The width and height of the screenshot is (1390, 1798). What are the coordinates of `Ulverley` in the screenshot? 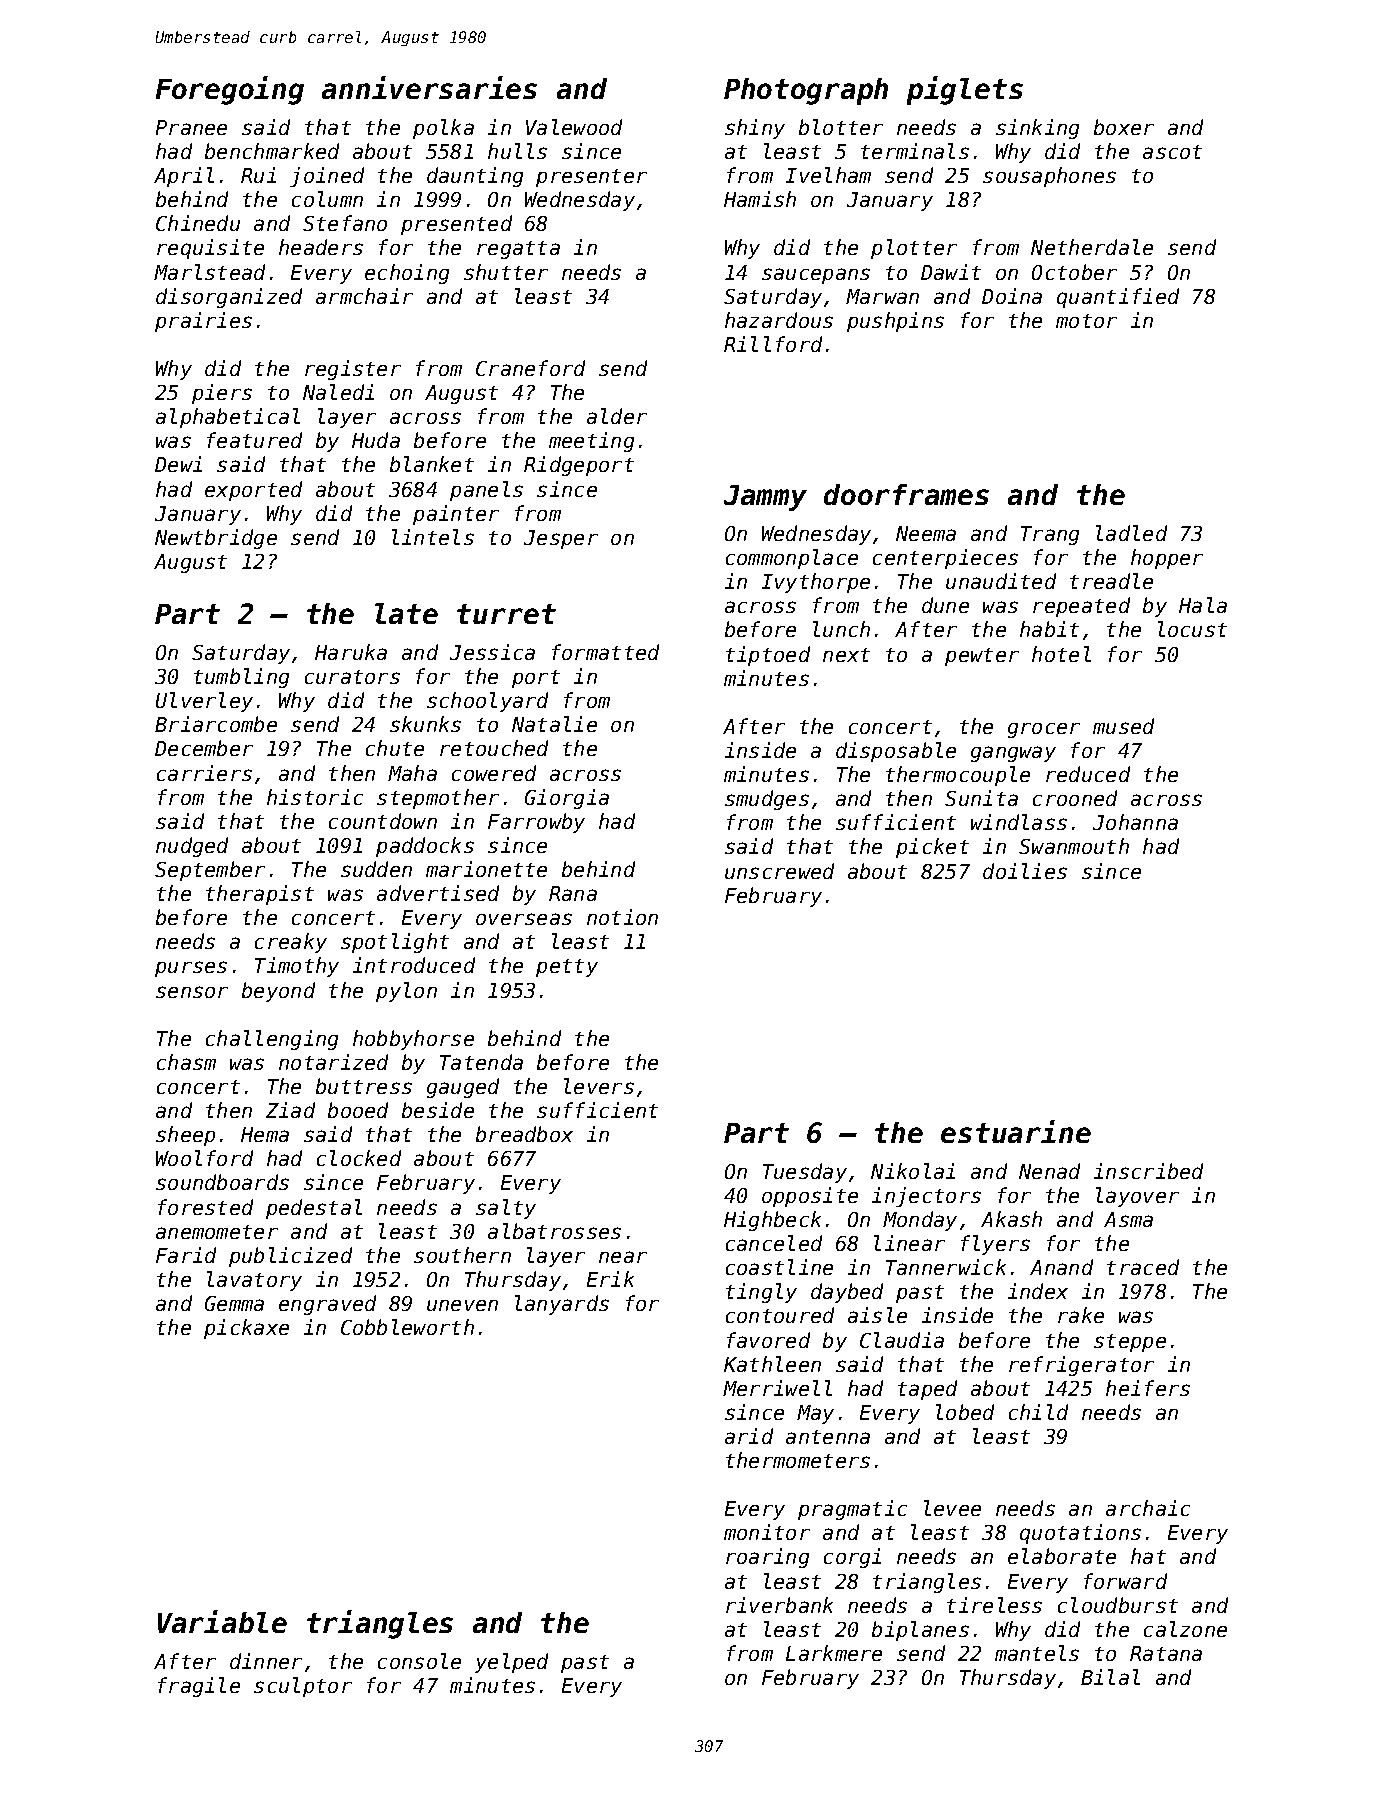 It's located at (204, 702).
